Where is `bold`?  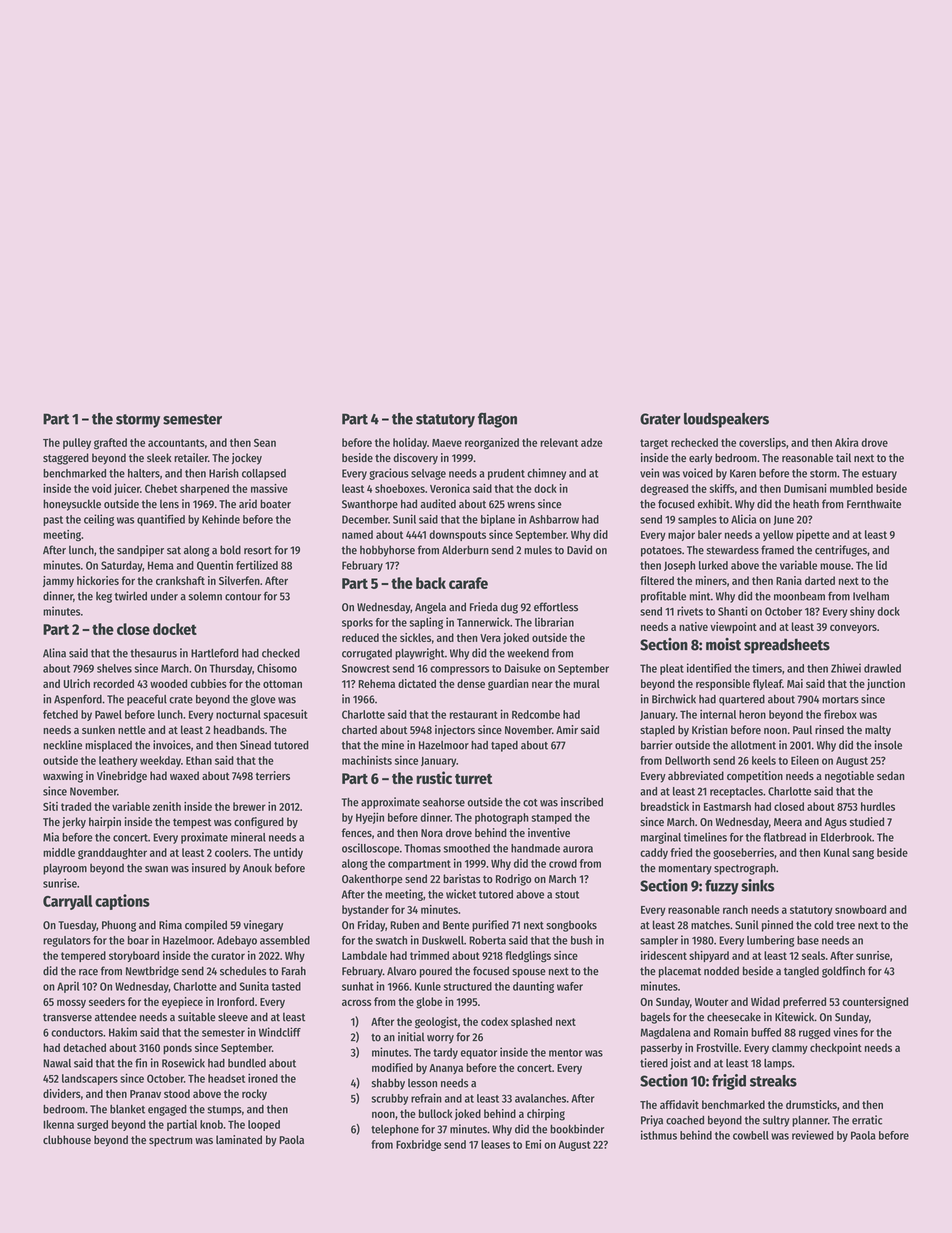
bold is located at coordinates (230, 550).
